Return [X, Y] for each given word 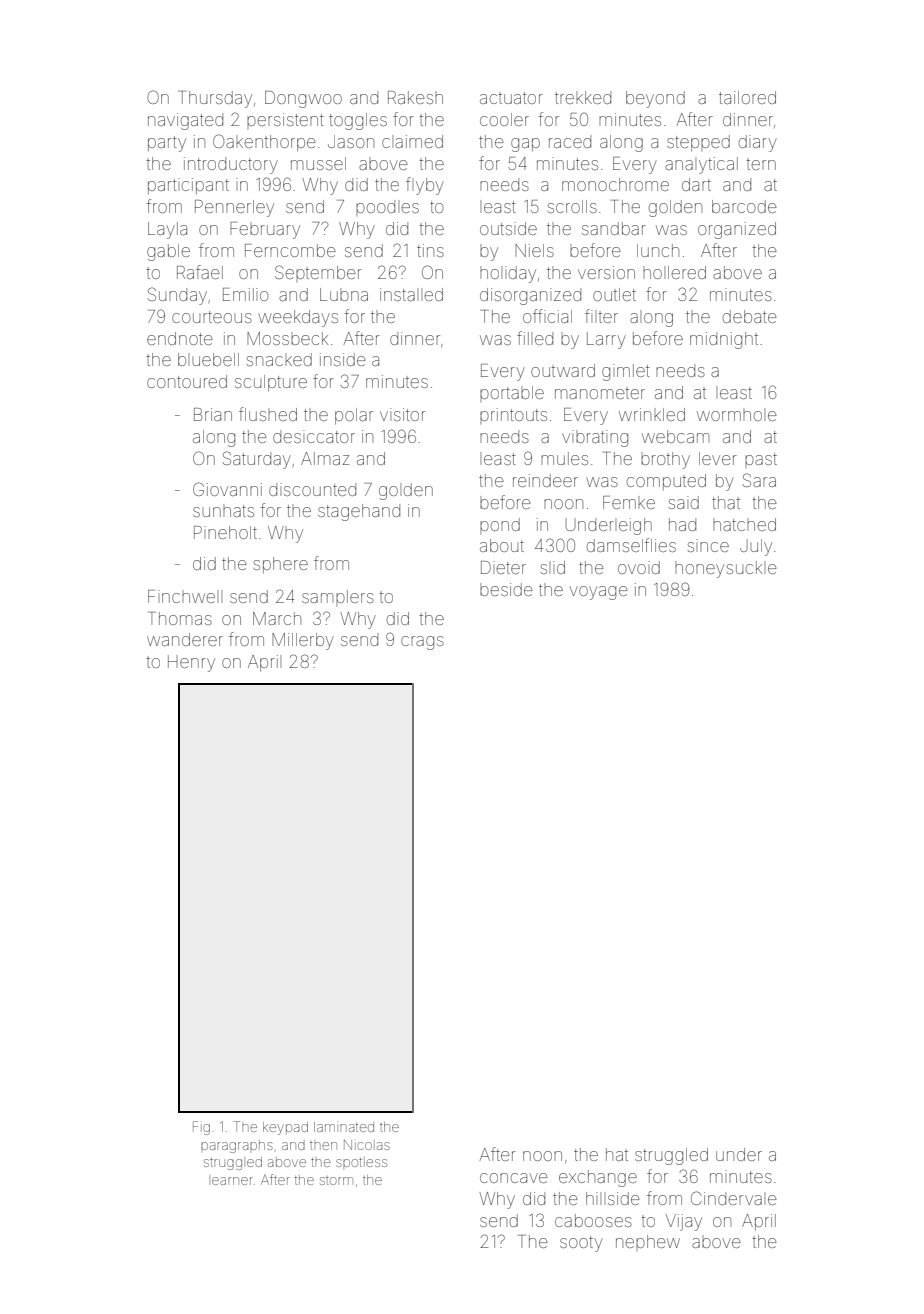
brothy [665, 460]
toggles [358, 121]
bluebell [208, 359]
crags [422, 643]
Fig [201, 1128]
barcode [744, 206]
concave [514, 1178]
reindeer [545, 480]
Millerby [303, 641]
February [265, 230]
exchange [598, 1178]
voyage [599, 593]
